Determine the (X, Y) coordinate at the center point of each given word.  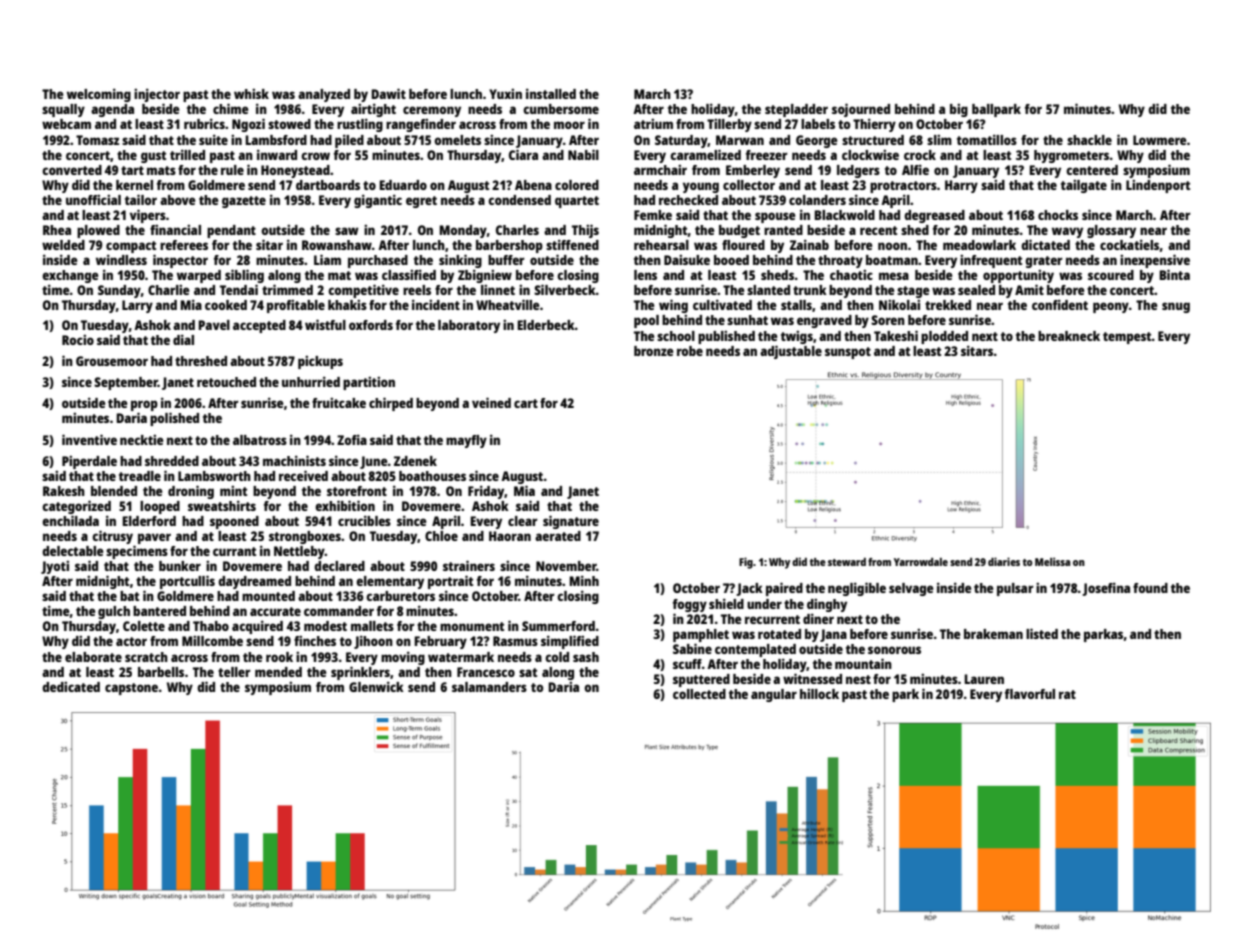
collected (699, 694)
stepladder (796, 110)
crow (315, 156)
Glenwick (376, 686)
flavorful (1030, 694)
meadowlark (979, 245)
